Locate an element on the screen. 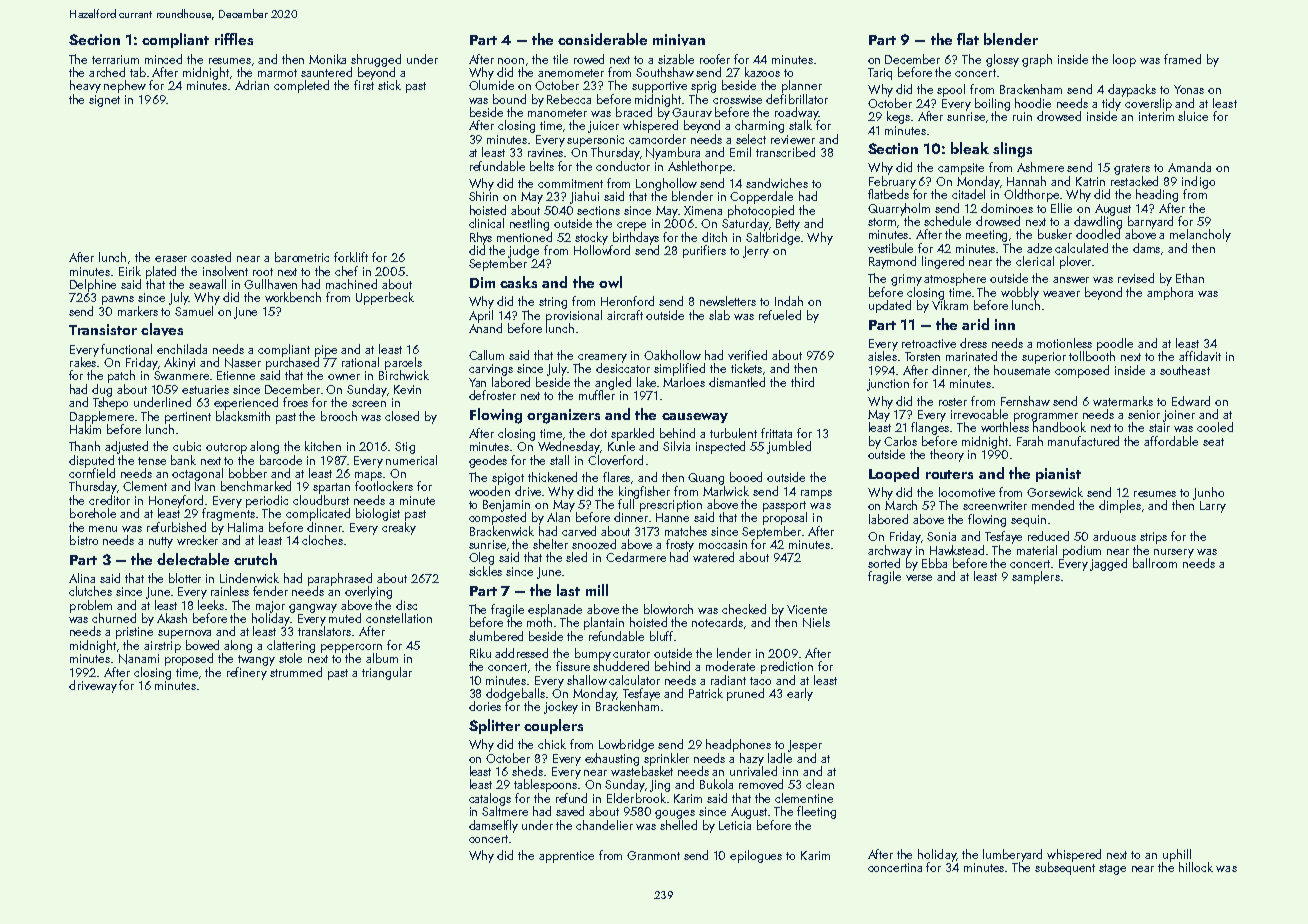 The image size is (1308, 924). enchilada is located at coordinates (182, 349).
